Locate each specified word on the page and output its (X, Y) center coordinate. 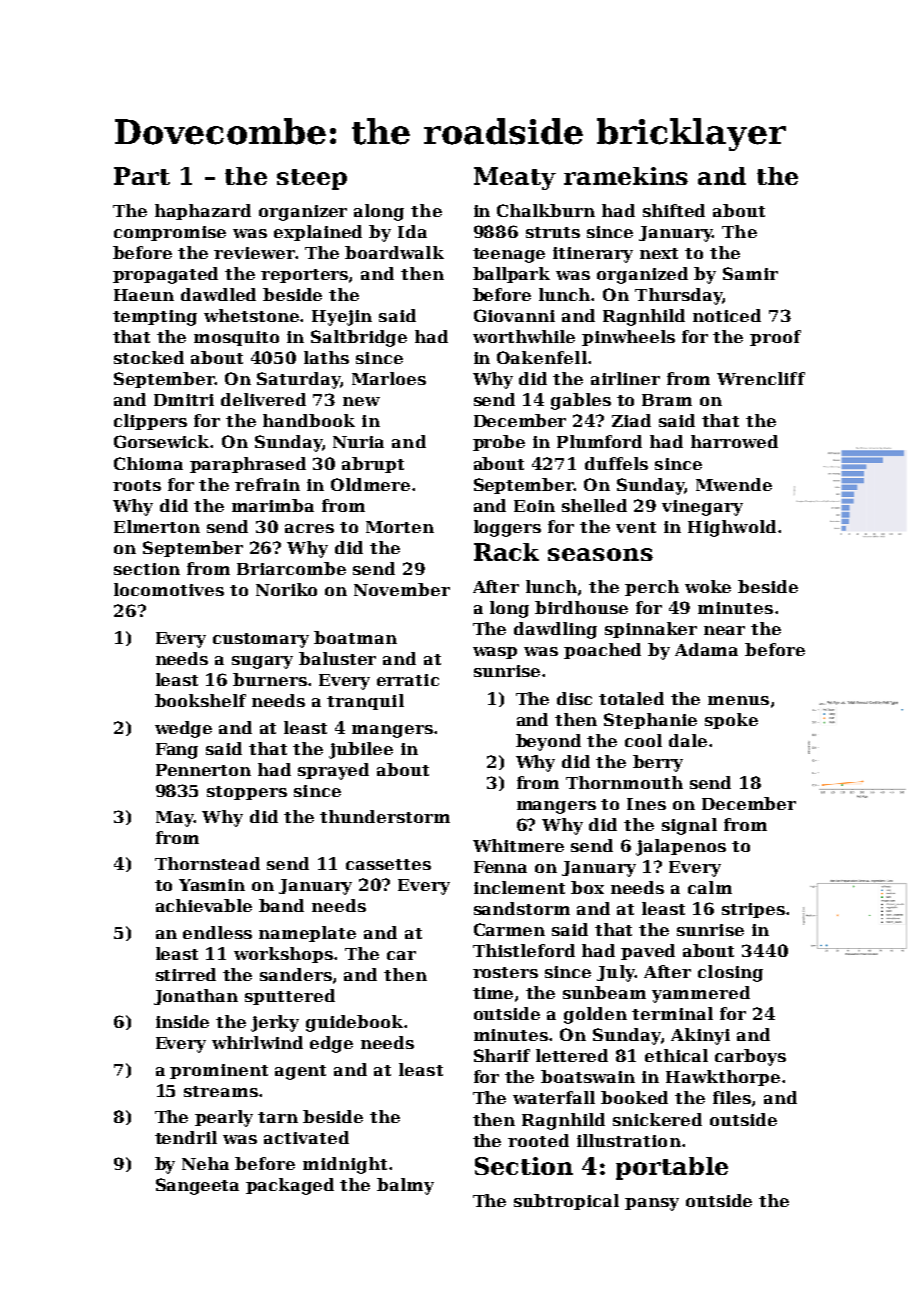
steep (312, 179)
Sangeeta (197, 1186)
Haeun (144, 295)
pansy (652, 1204)
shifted (674, 210)
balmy (405, 1186)
